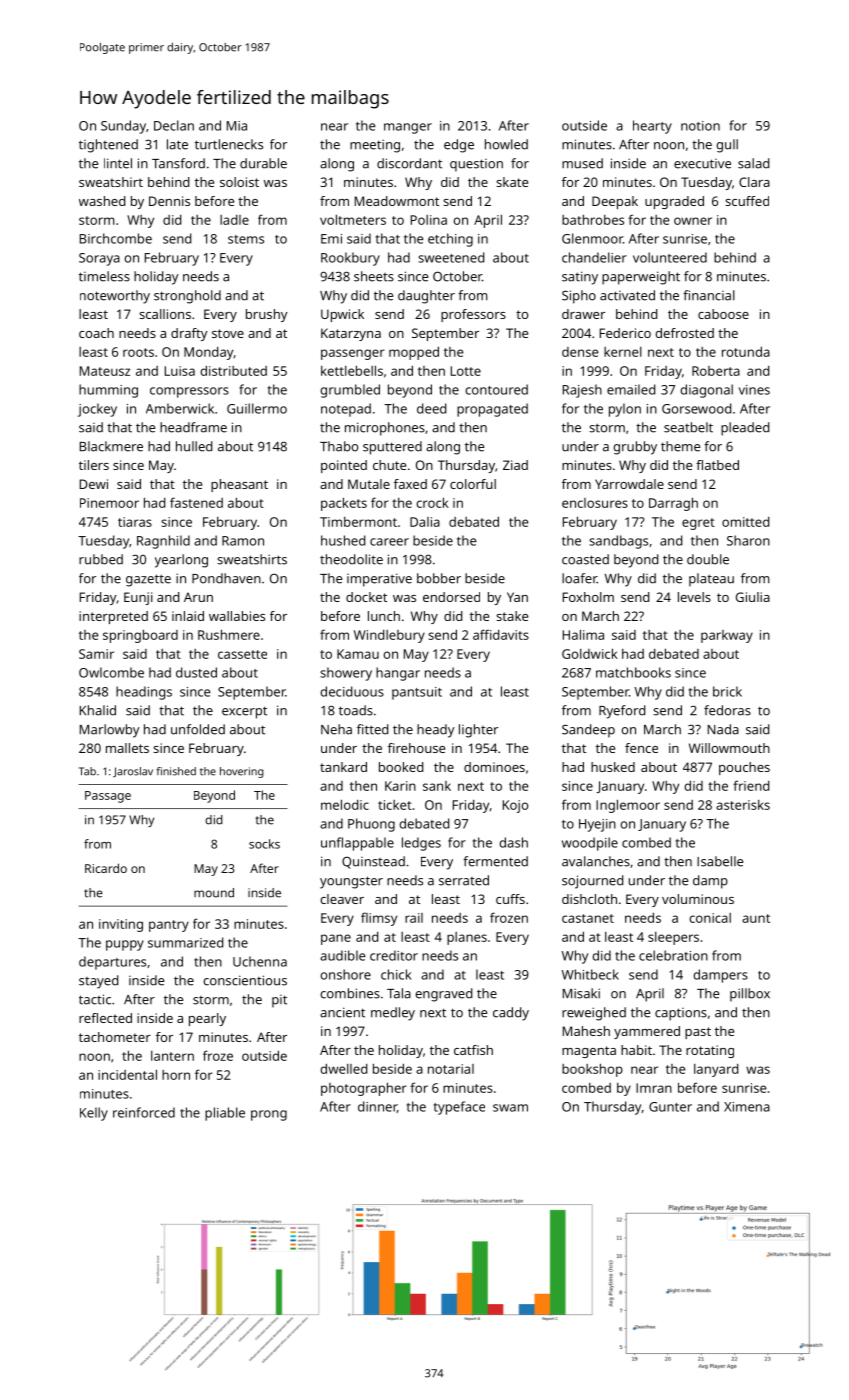  I want to click on catfish, so click(473, 1050).
